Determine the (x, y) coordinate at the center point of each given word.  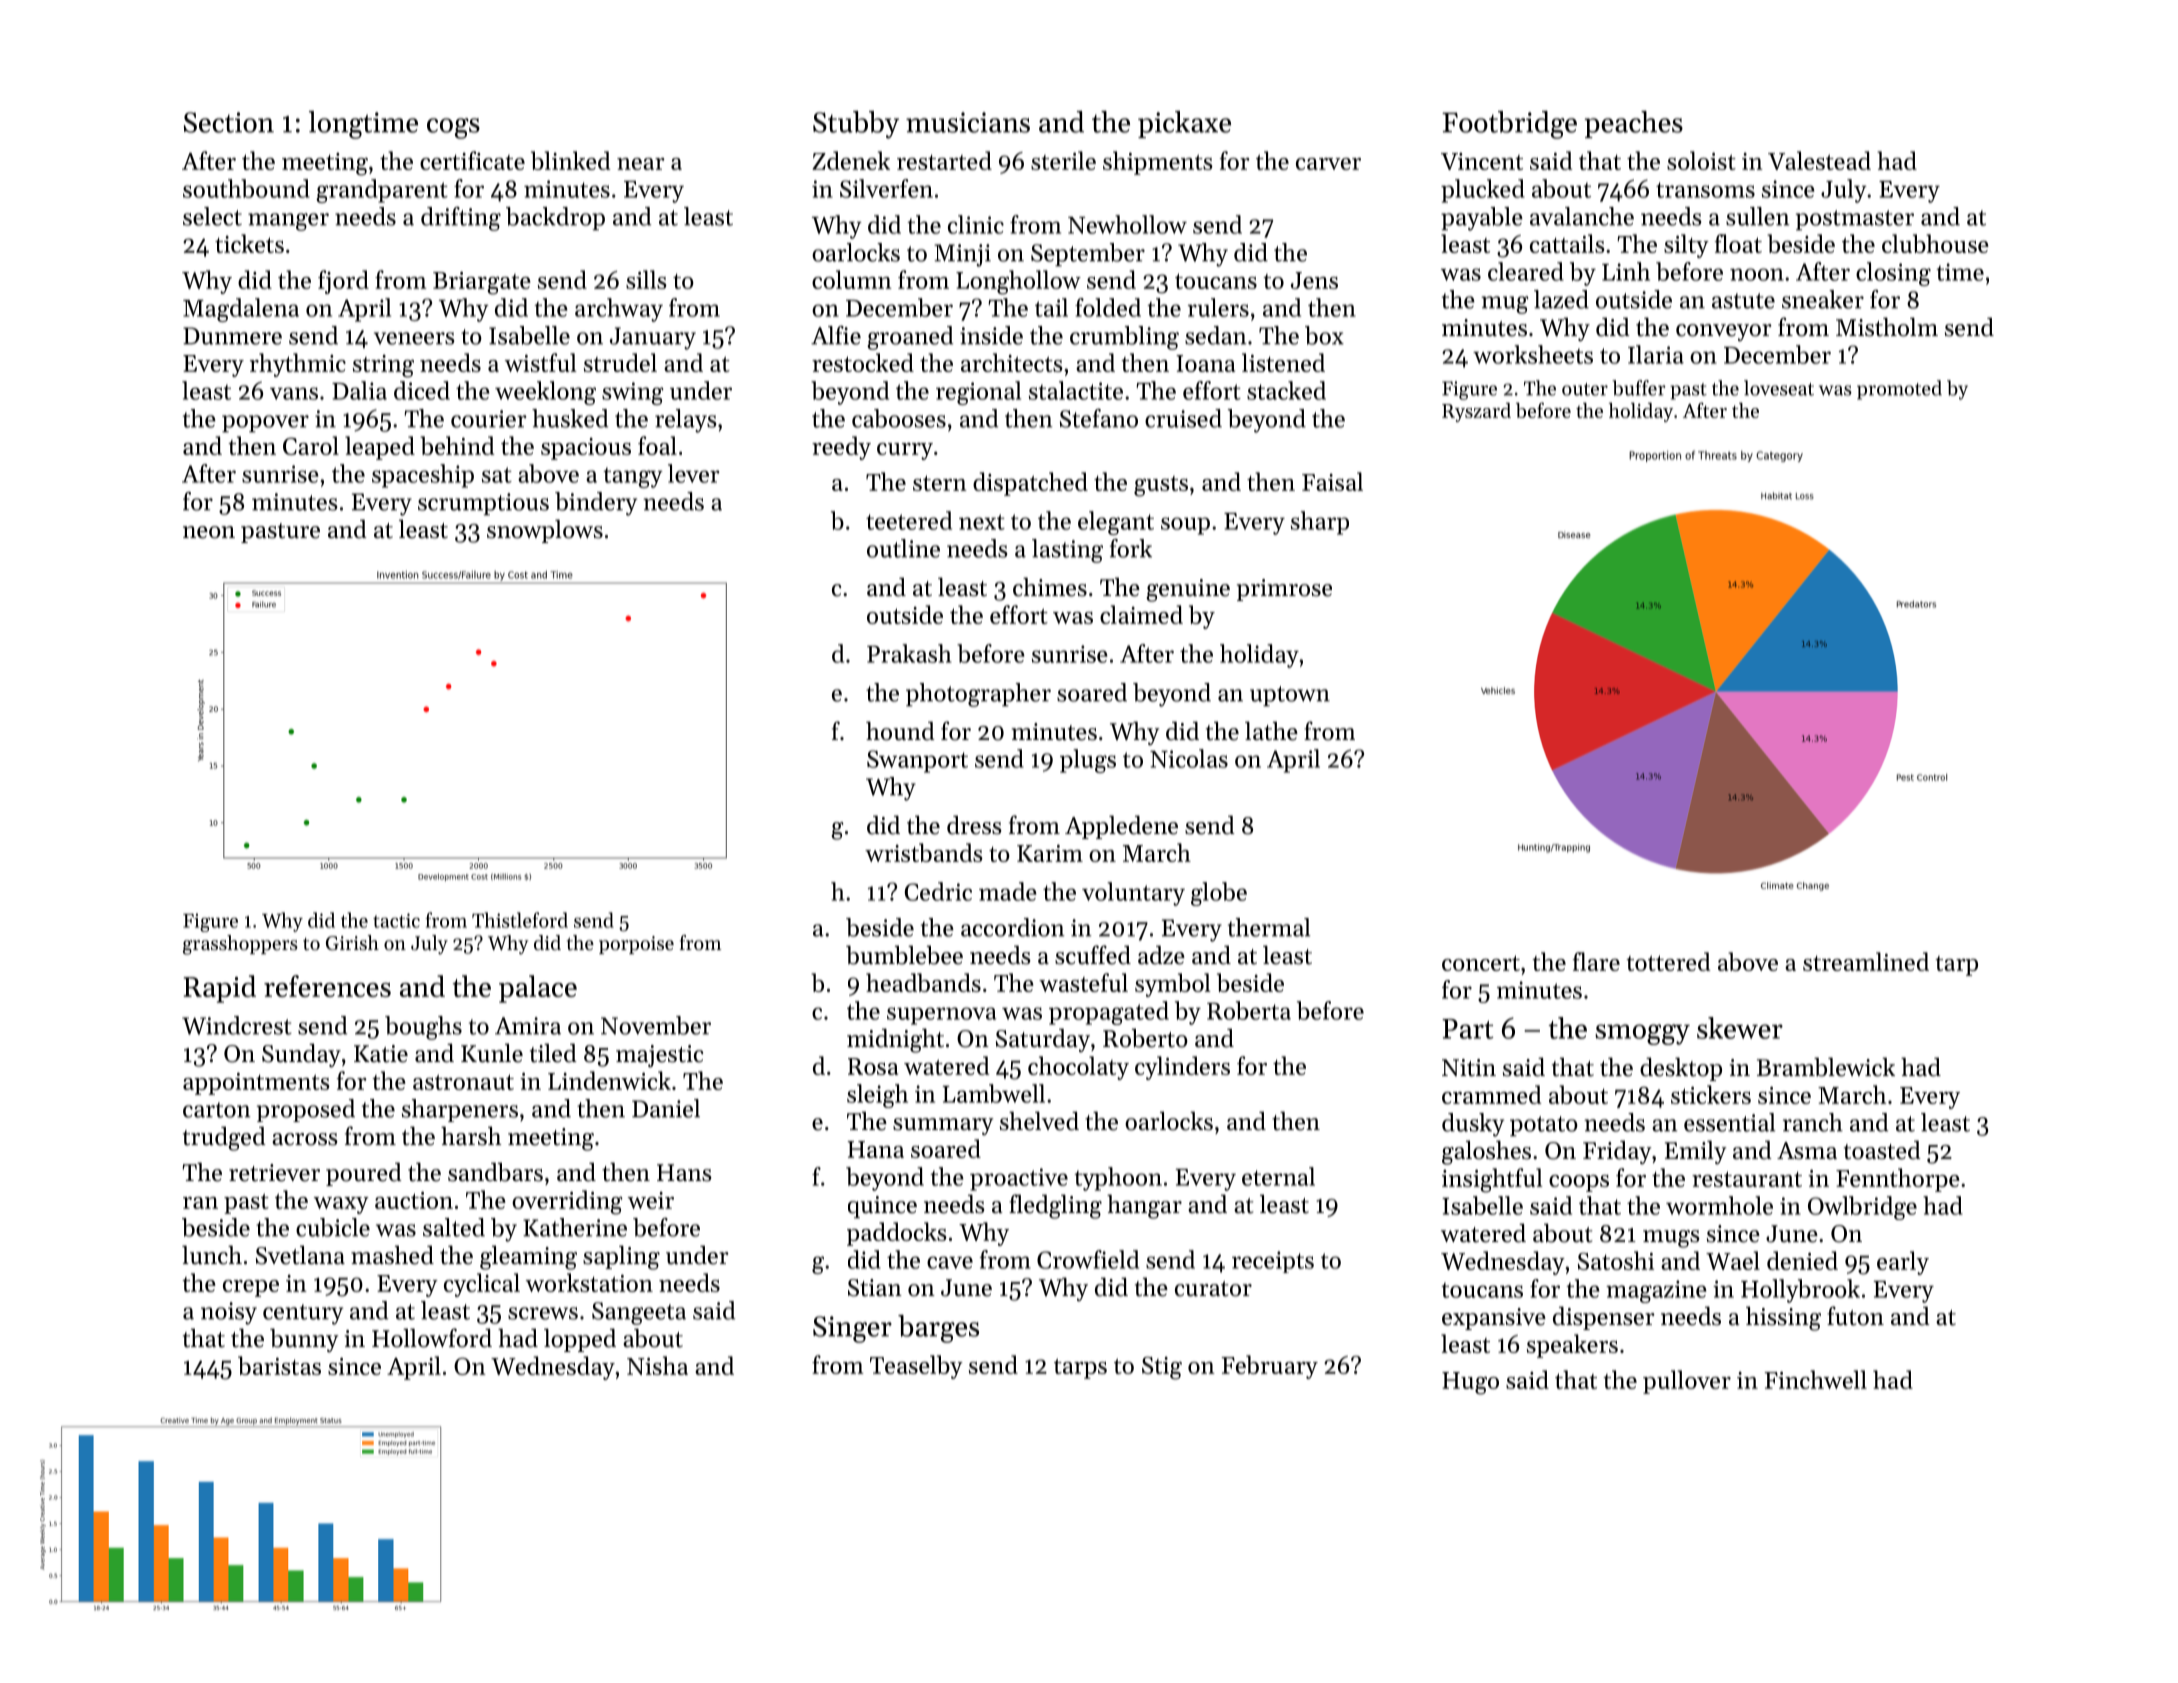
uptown (1290, 696)
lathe (1271, 731)
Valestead (1819, 160)
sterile (1063, 160)
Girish (352, 943)
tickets (249, 243)
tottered (1668, 961)
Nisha (657, 1365)
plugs (1088, 761)
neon (209, 532)
